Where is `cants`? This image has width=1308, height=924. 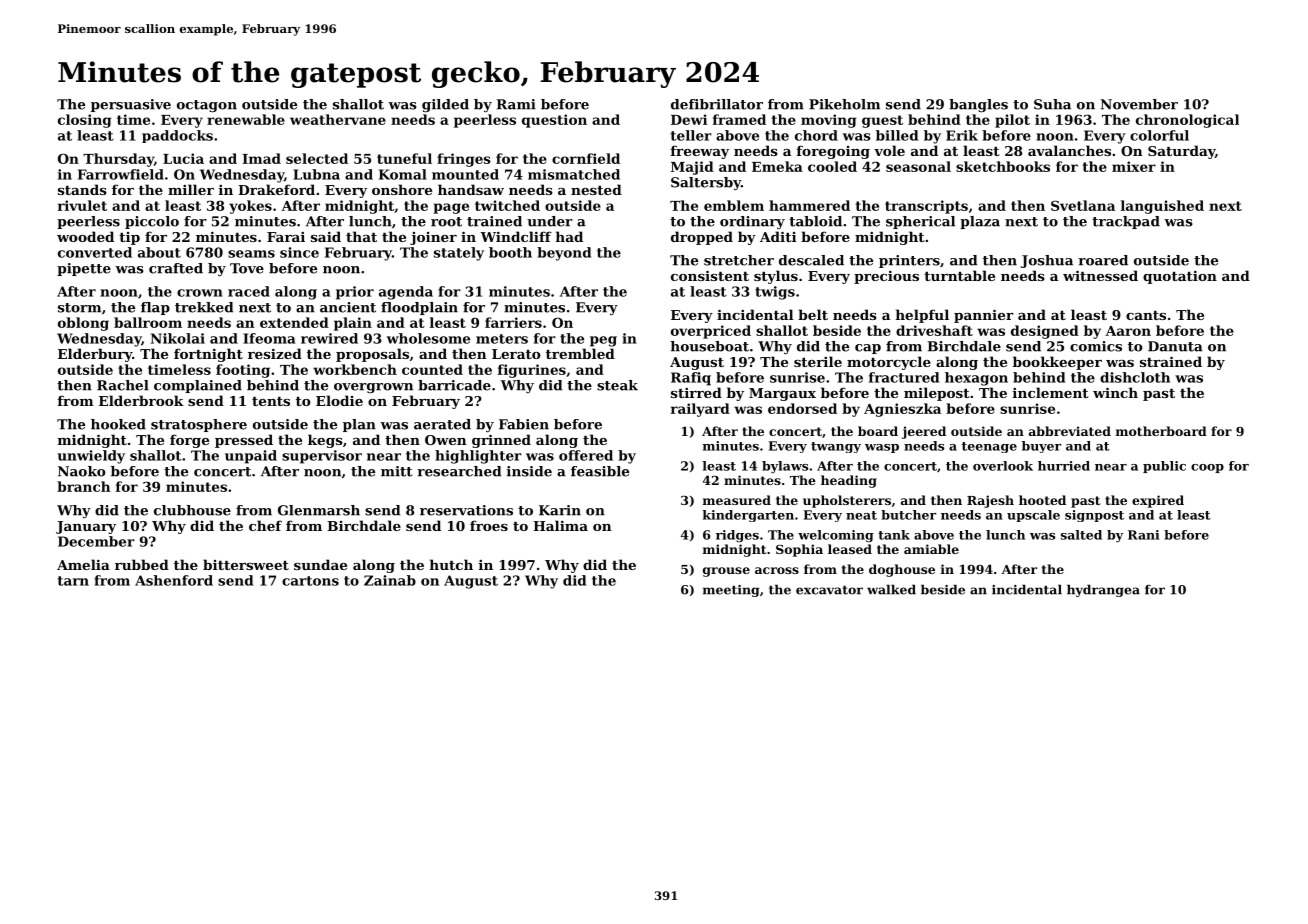
cants is located at coordinates (1146, 315).
